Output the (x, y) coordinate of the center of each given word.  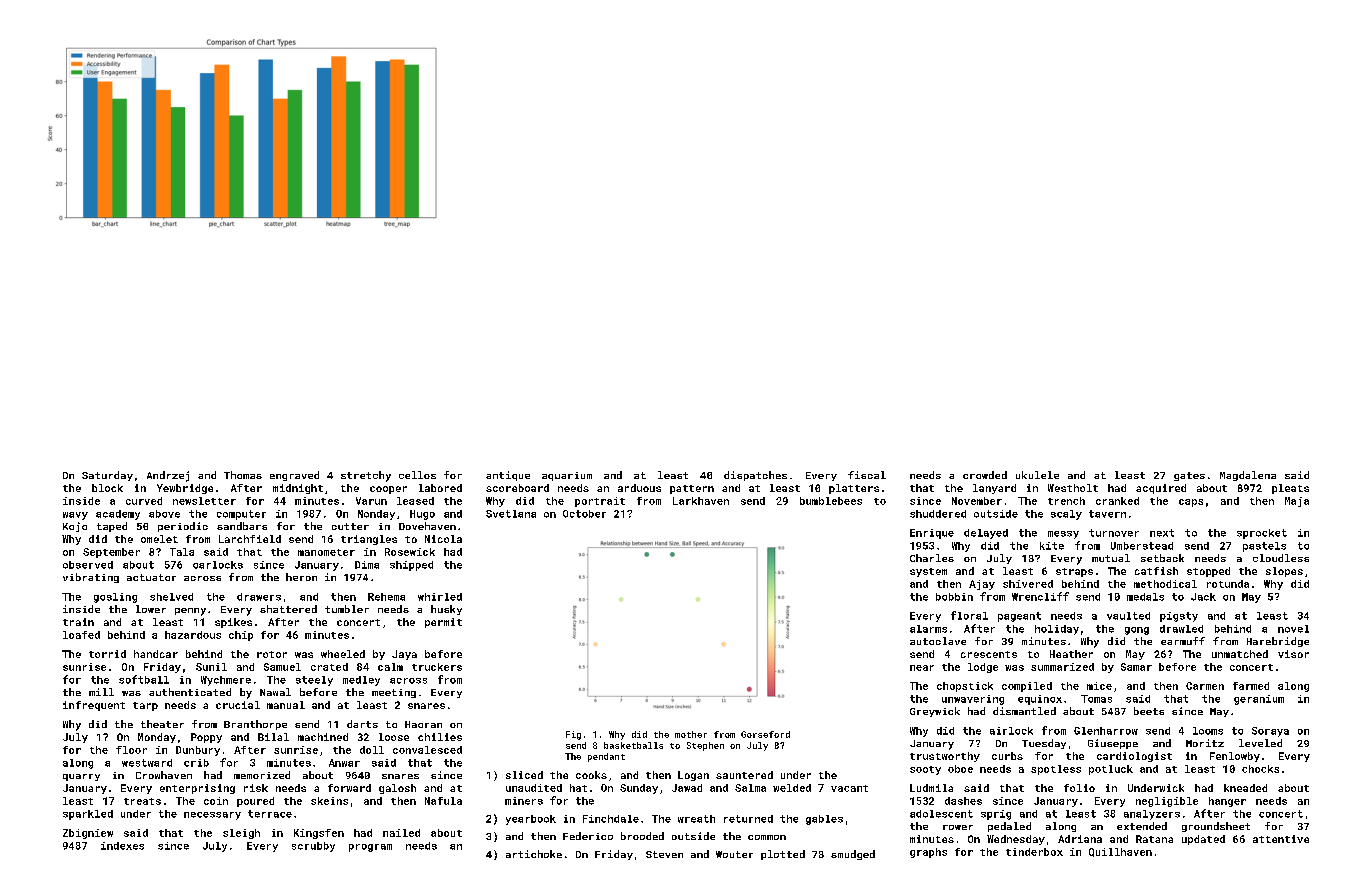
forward (349, 788)
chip (241, 636)
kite (1052, 546)
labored (440, 488)
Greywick (935, 712)
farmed (1251, 686)
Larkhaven (701, 501)
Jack (1203, 597)
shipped (411, 566)
